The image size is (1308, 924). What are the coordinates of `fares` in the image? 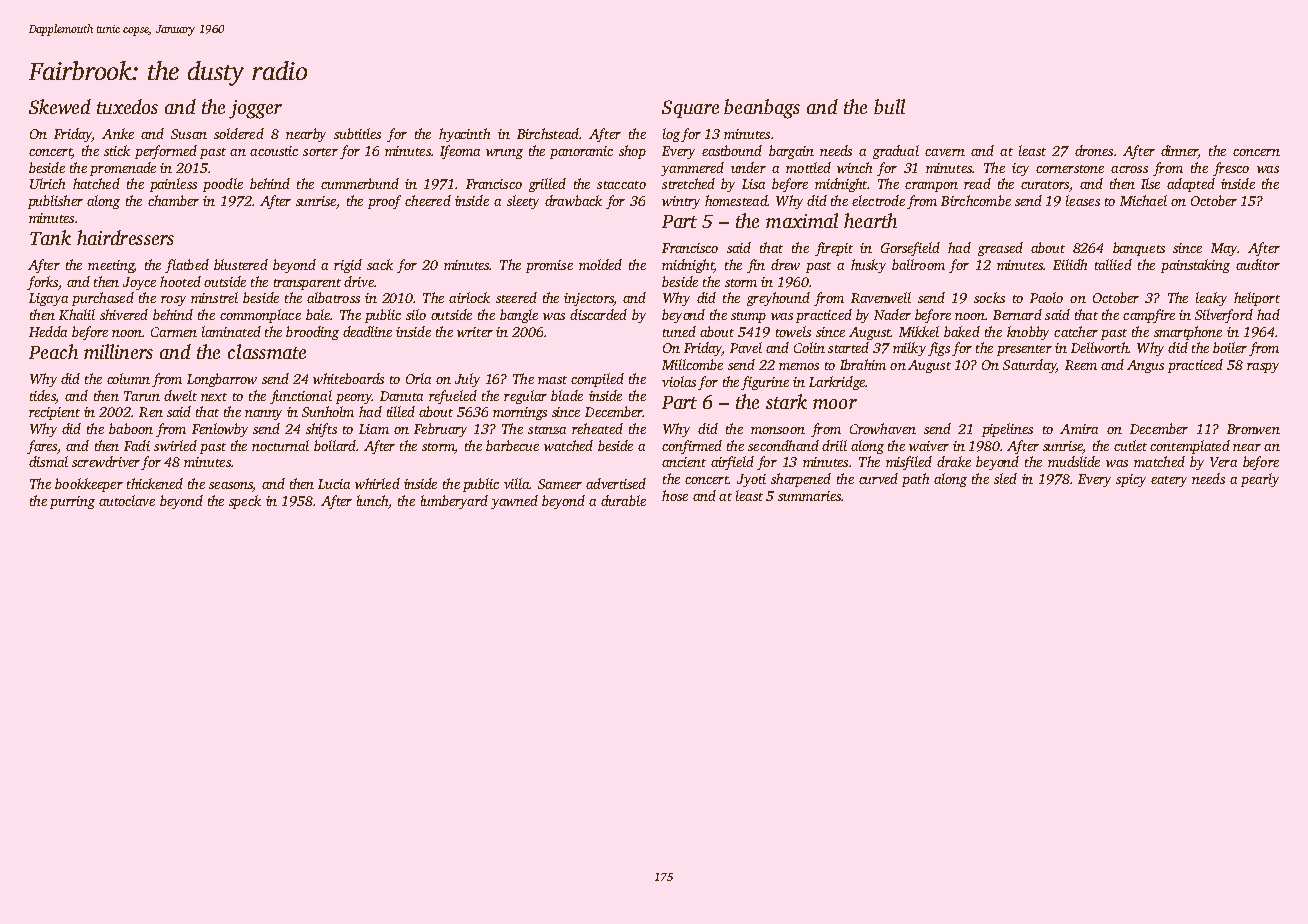 It's located at (42, 447).
